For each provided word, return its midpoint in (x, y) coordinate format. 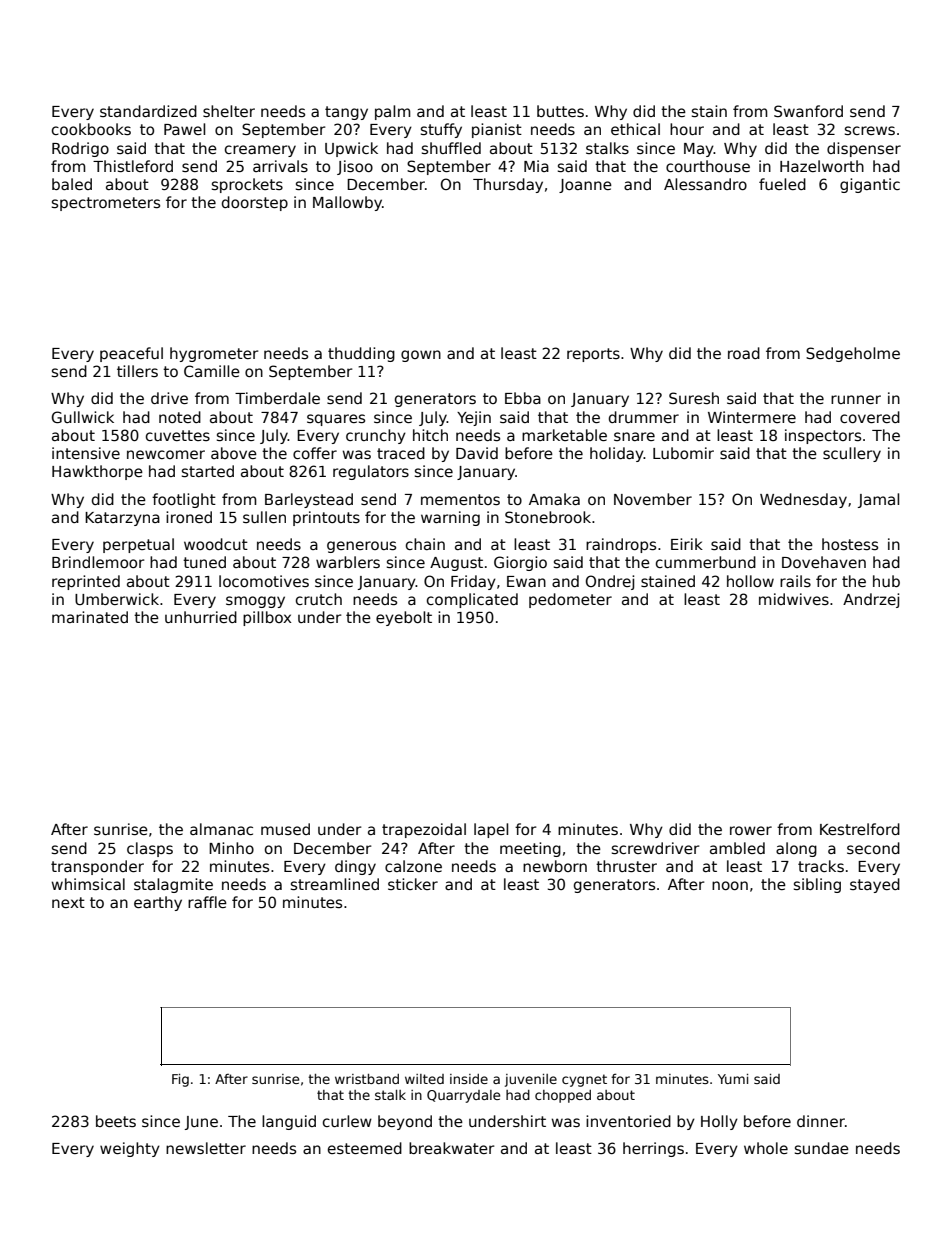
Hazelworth (822, 166)
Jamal (878, 500)
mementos (460, 499)
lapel (491, 830)
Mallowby (347, 203)
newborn (555, 866)
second (873, 848)
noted (180, 417)
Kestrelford (860, 829)
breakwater (452, 1148)
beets (116, 1121)
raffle (207, 902)
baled (72, 184)
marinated (90, 617)
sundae (822, 1148)
